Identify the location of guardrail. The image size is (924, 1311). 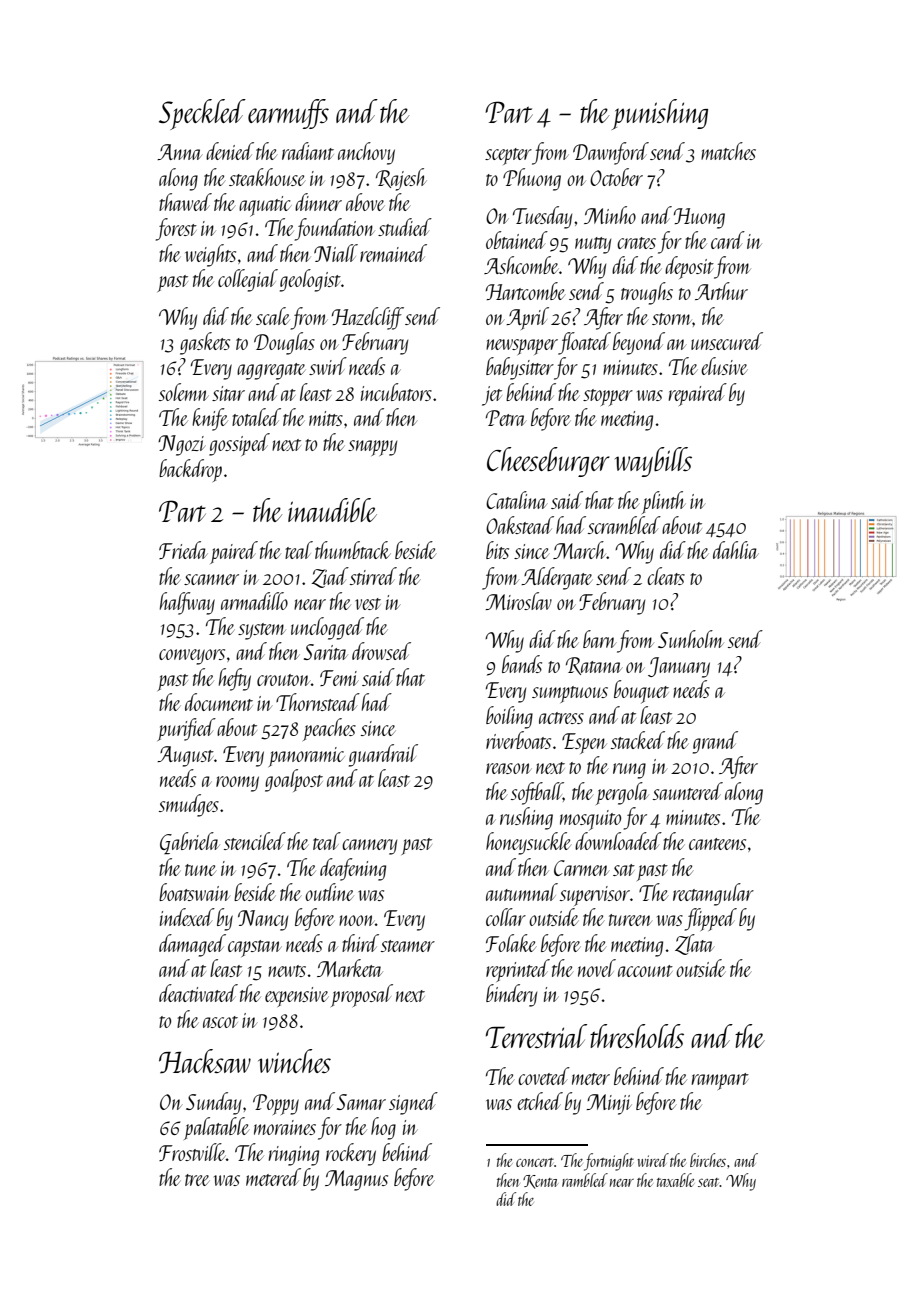
(383, 755).
